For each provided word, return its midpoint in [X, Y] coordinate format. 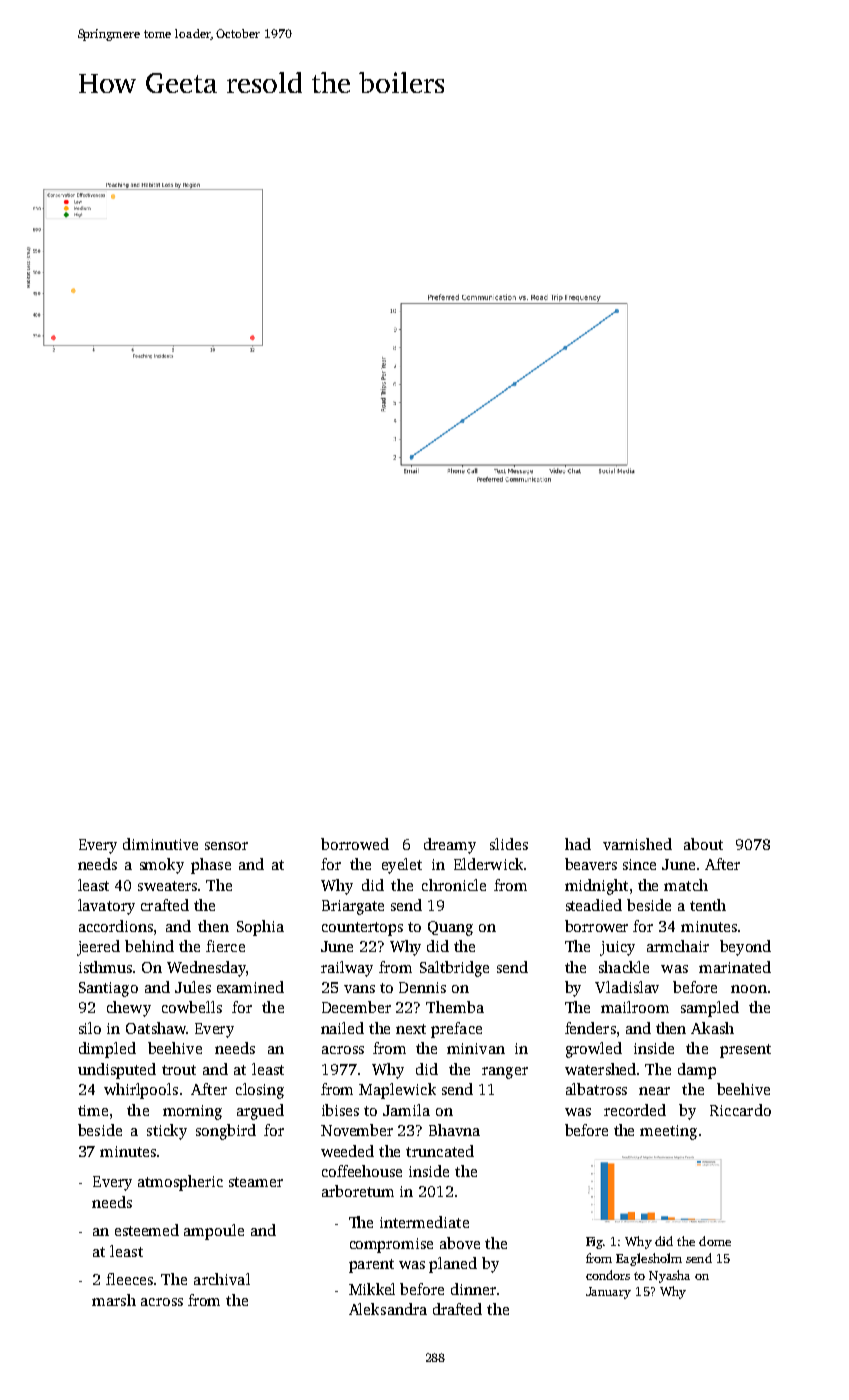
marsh [114, 1300]
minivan [476, 1048]
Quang [450, 928]
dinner [473, 1289]
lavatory [106, 907]
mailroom [635, 1007]
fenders [590, 1028]
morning [192, 1112]
